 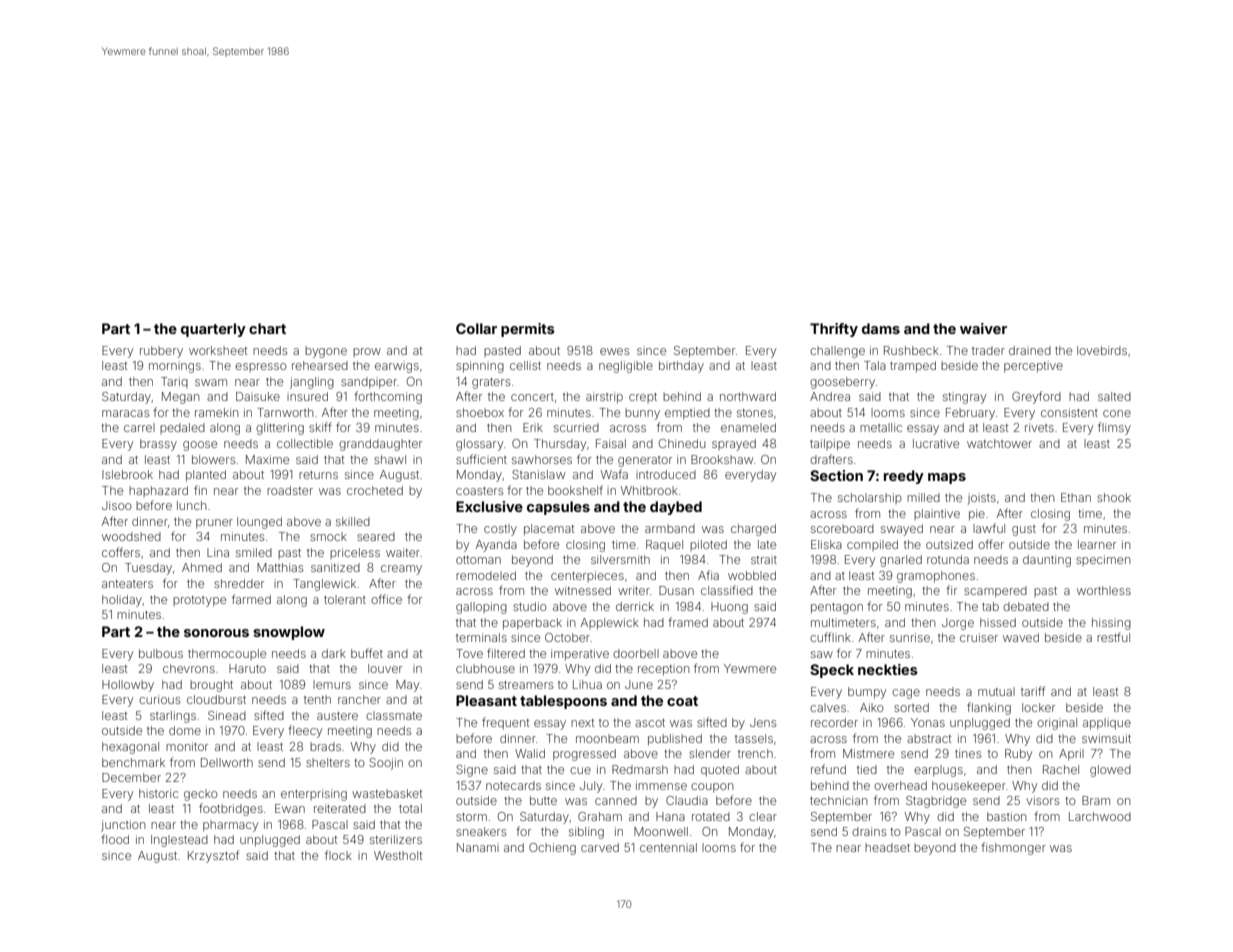 I want to click on swimsuit, so click(x=1106, y=738).
